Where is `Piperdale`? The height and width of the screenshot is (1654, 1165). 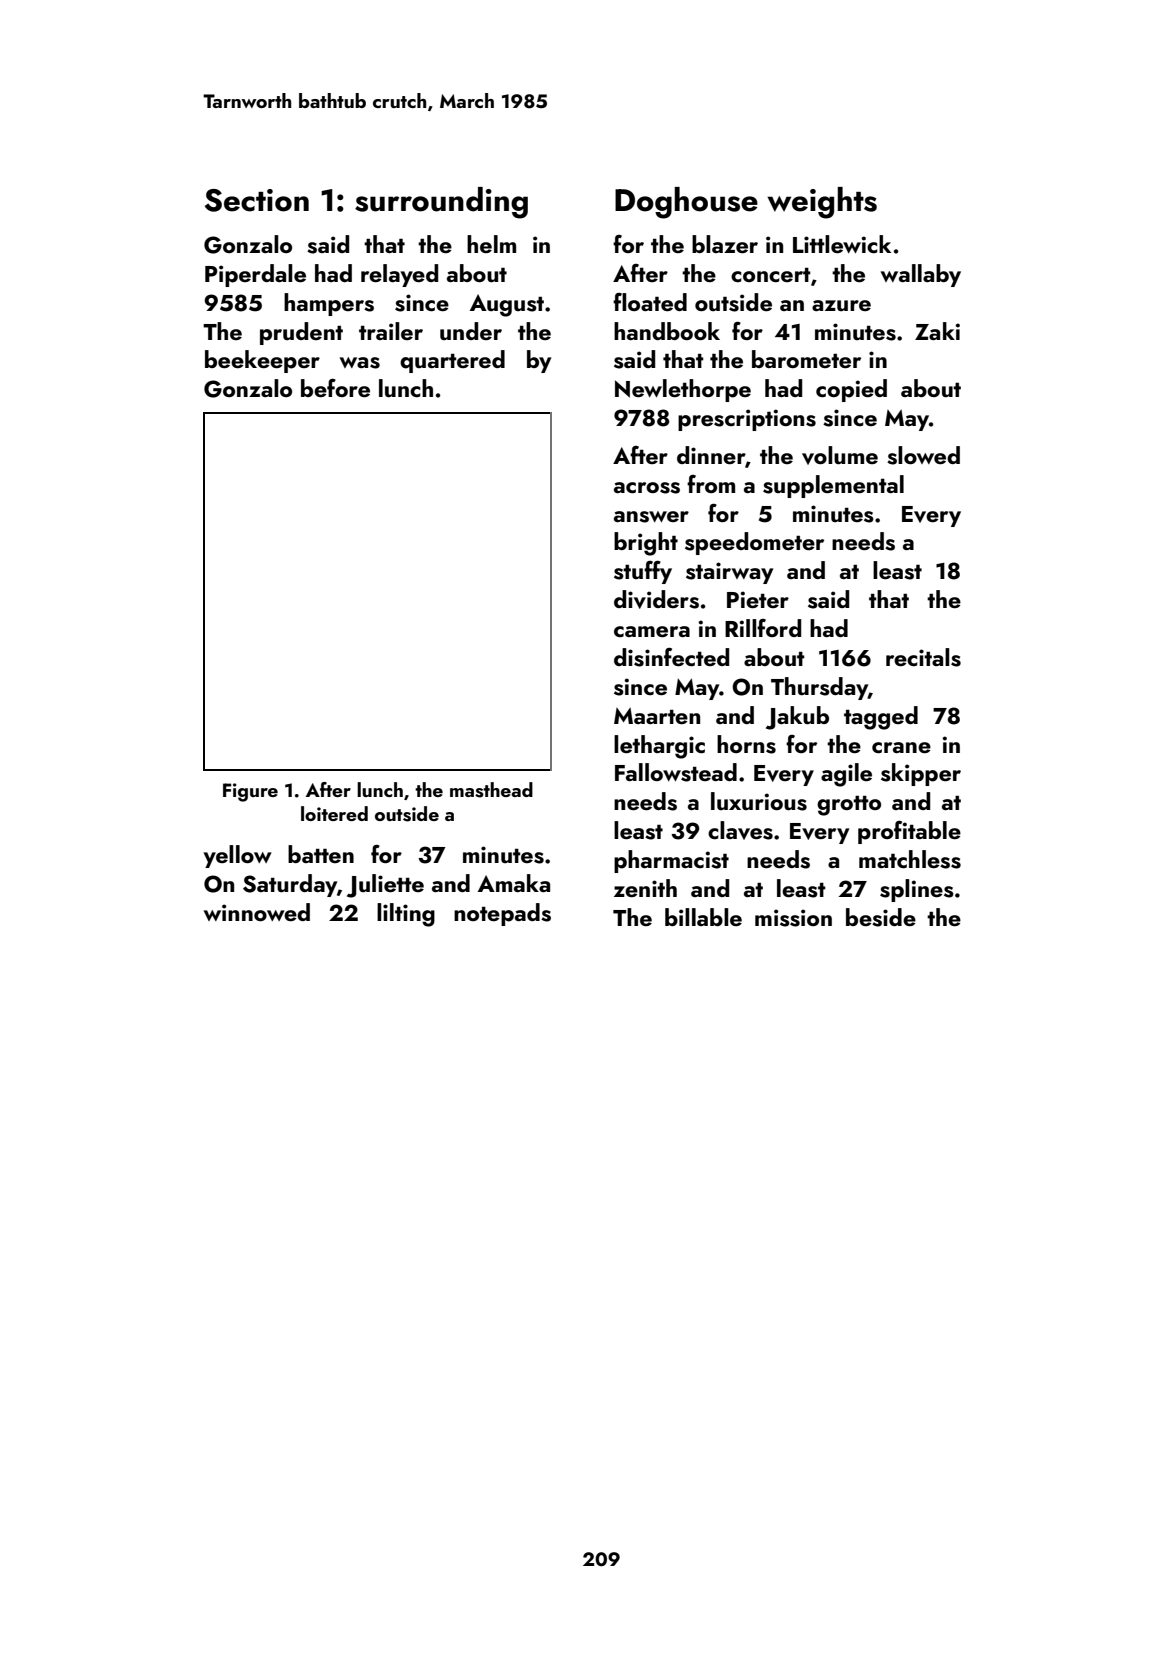
Piperdale is located at coordinates (255, 275).
